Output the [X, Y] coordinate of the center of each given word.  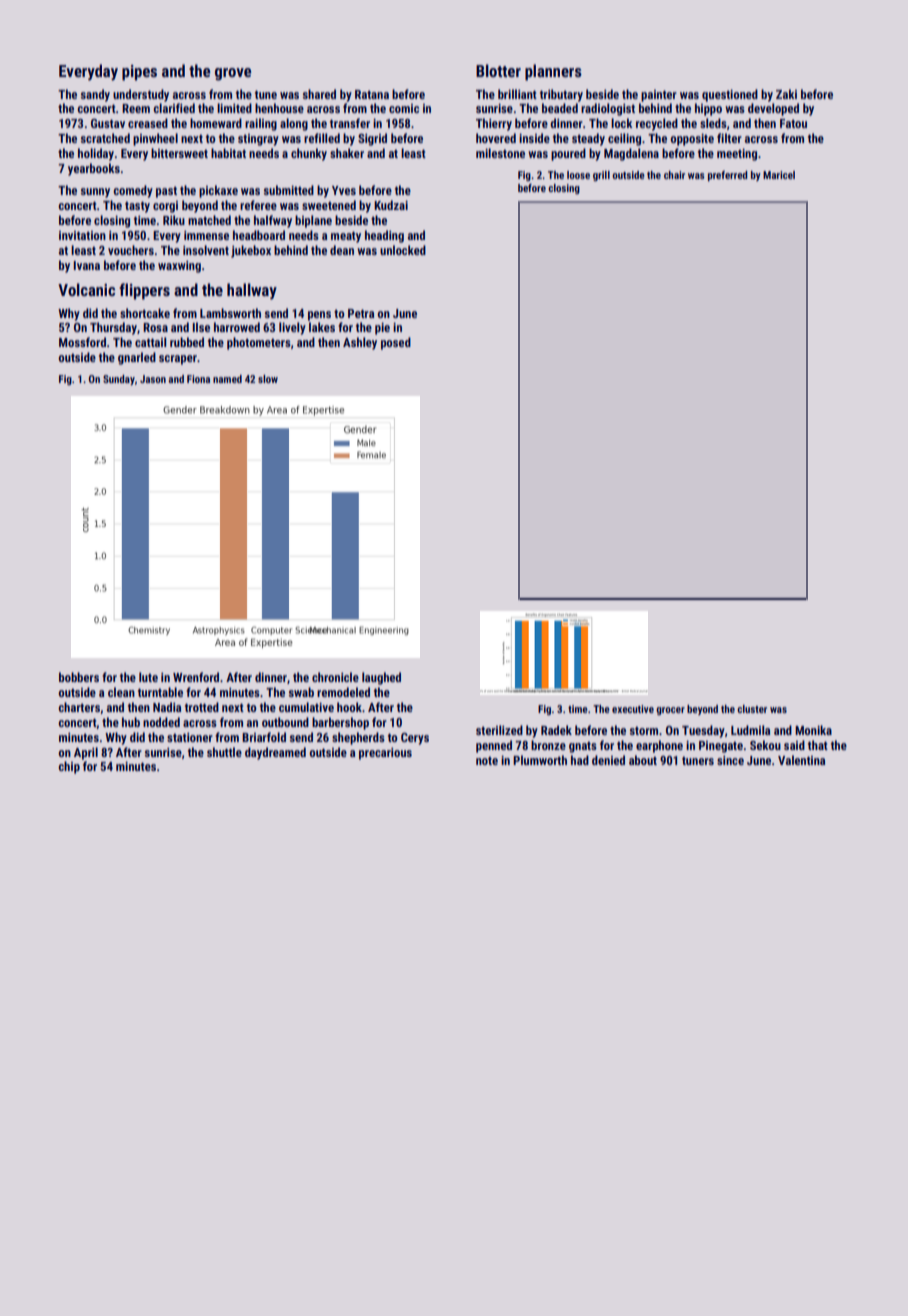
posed [396, 343]
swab [301, 692]
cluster [752, 709]
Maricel [779, 175]
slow [268, 379]
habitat [228, 153]
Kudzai [391, 205]
